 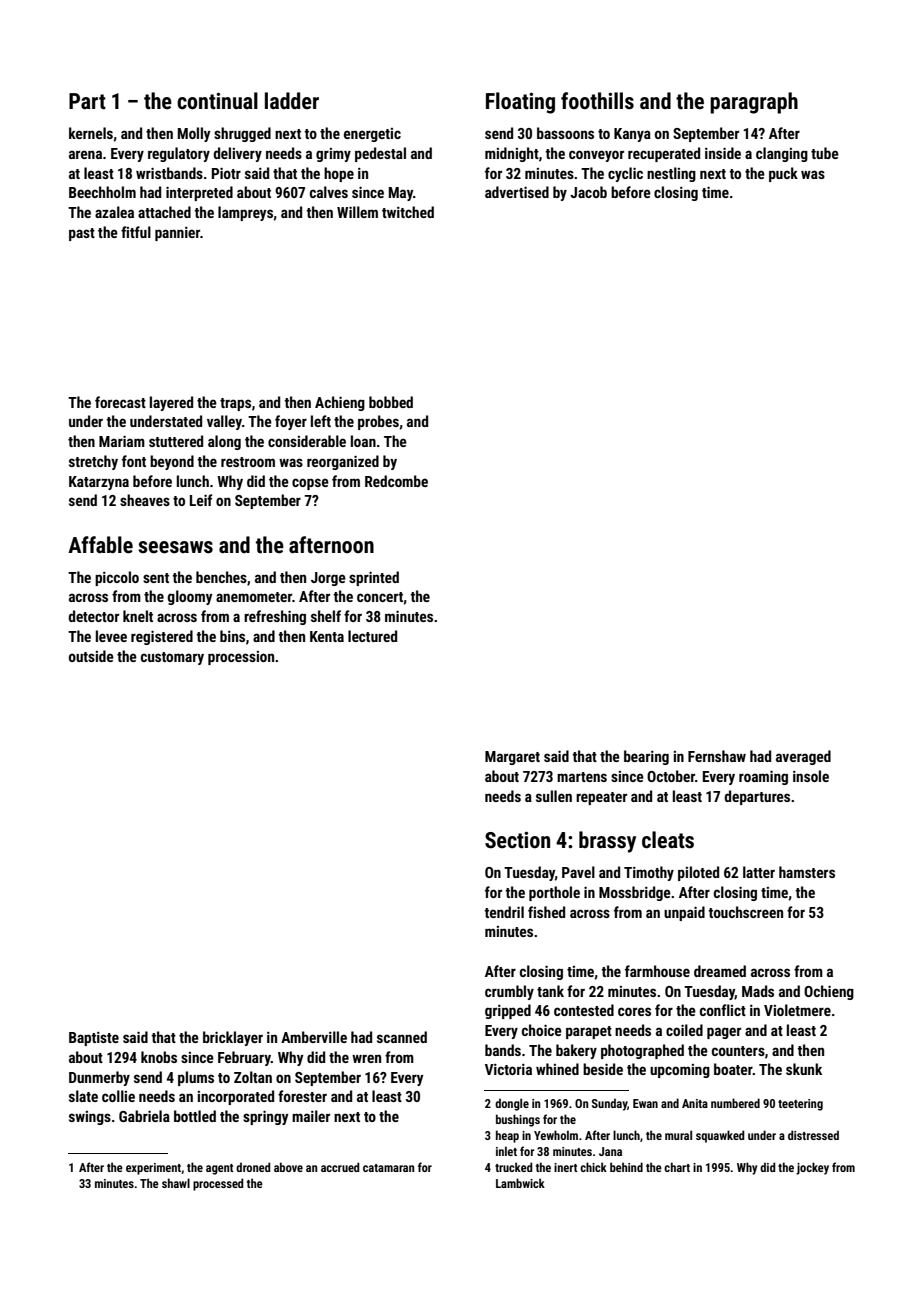 What do you see at coordinates (783, 174) in the screenshot?
I see `puck` at bounding box center [783, 174].
